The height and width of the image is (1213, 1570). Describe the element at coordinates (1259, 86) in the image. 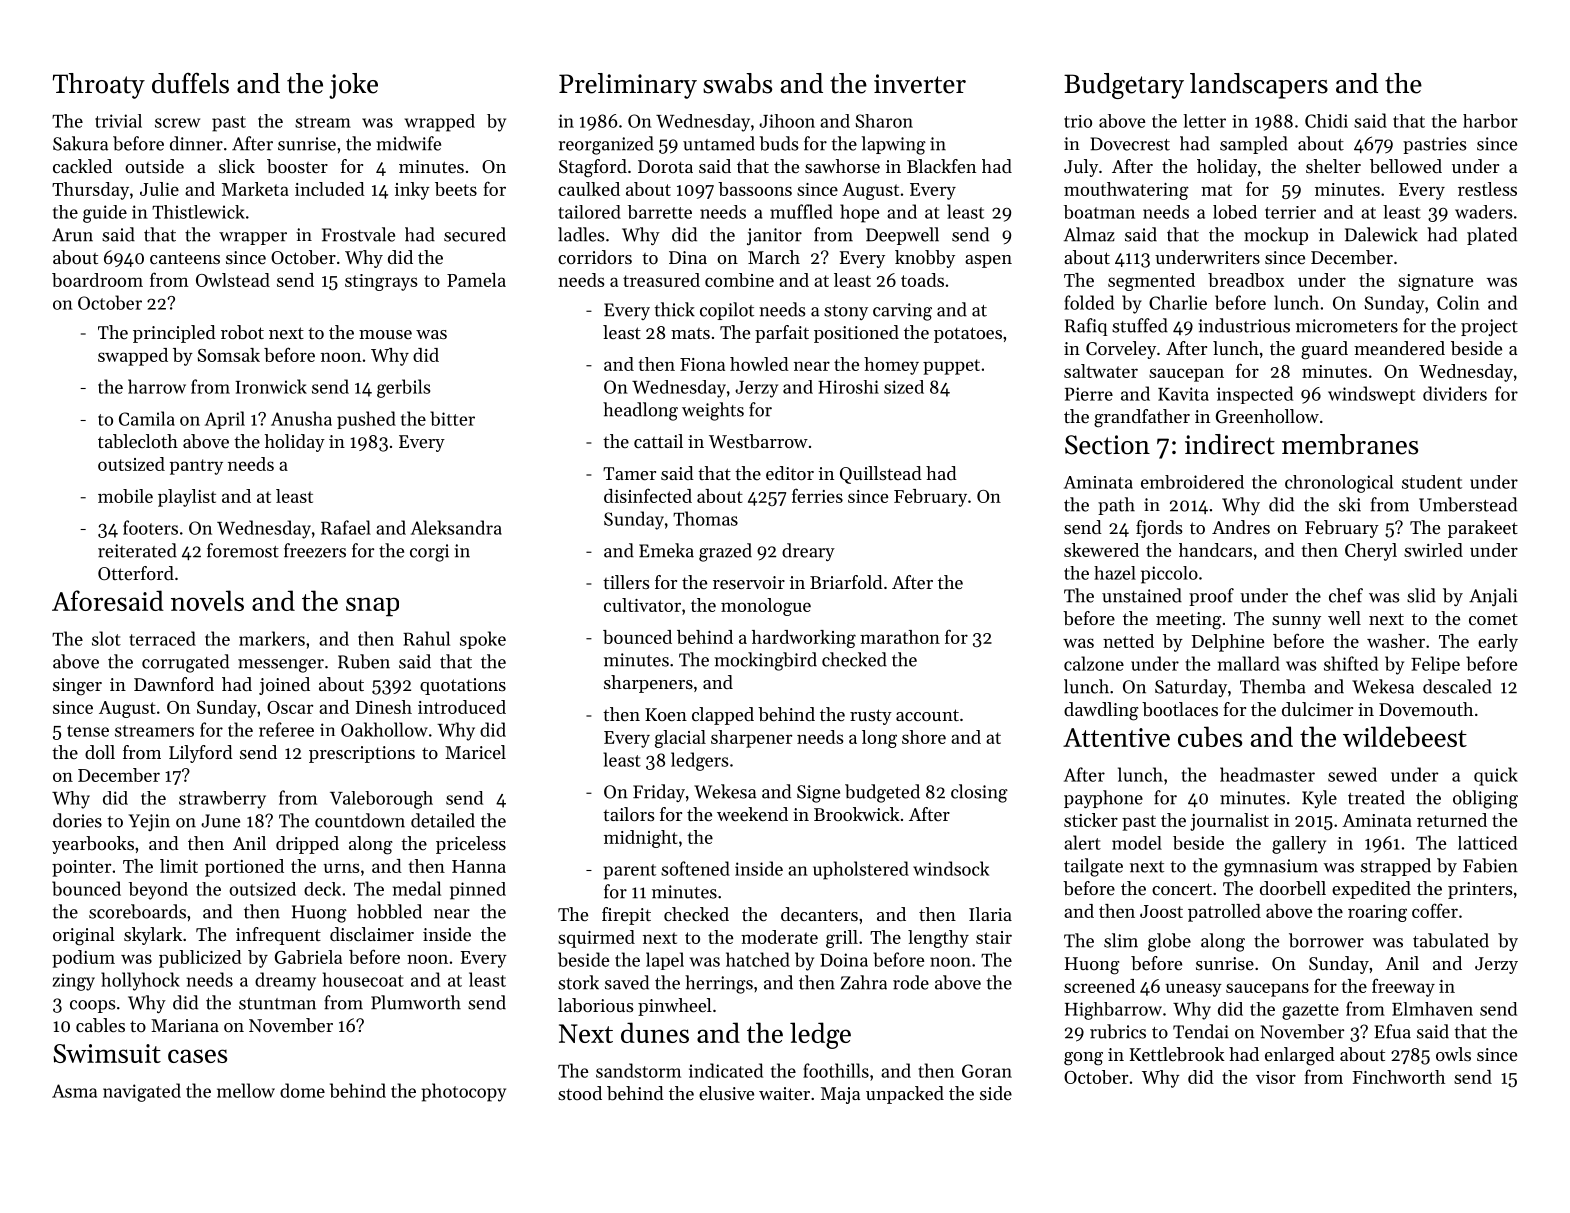

I see `landscapers` at that location.
